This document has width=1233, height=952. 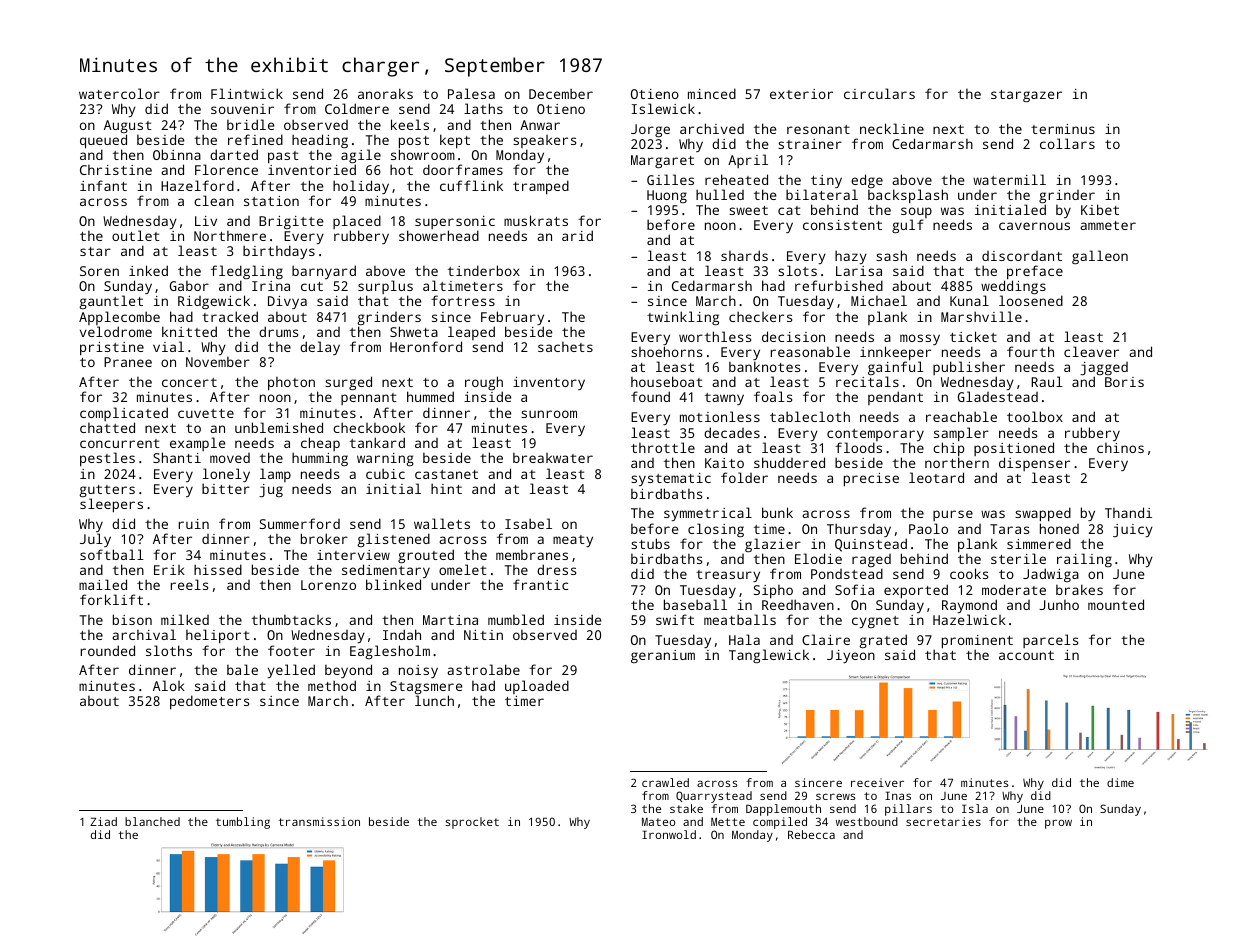 What do you see at coordinates (669, 834) in the document?
I see `Ironwold` at bounding box center [669, 834].
